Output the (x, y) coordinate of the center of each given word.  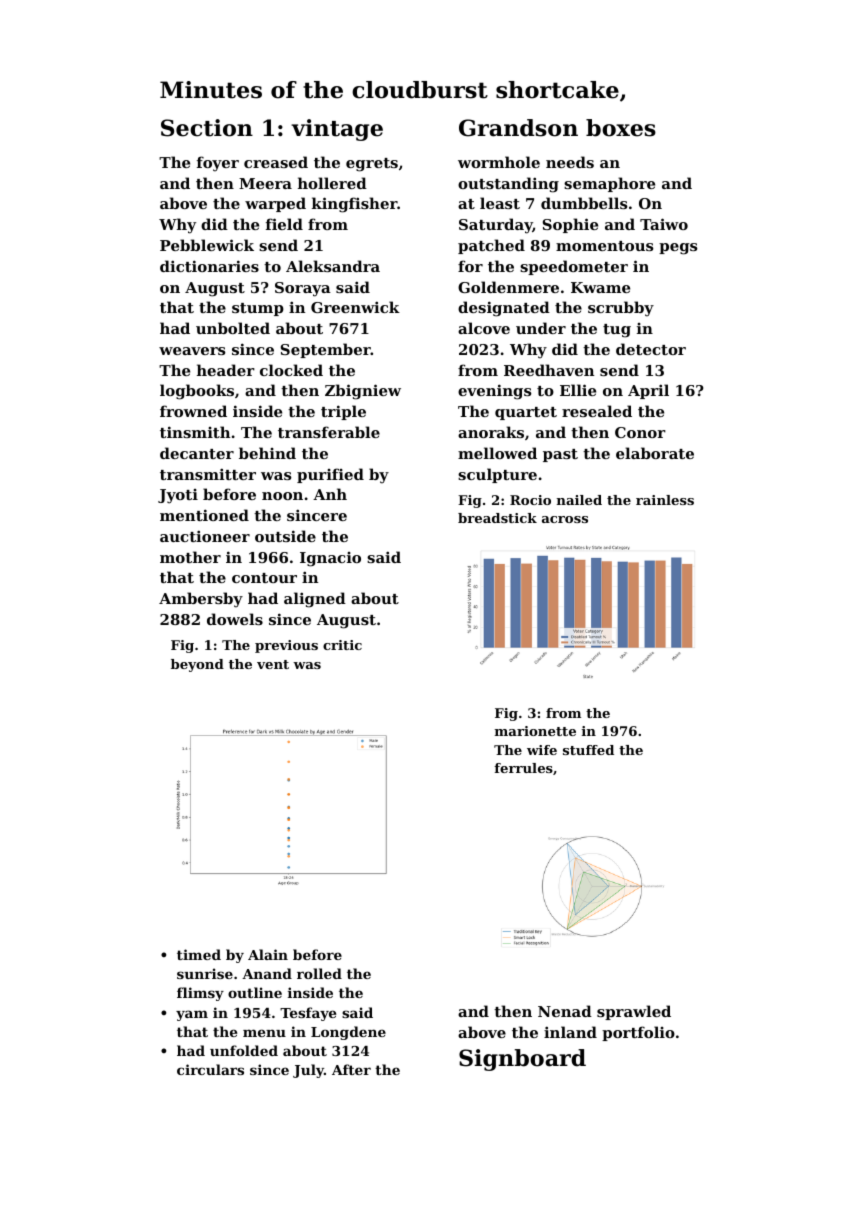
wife (542, 750)
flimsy (200, 994)
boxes (621, 128)
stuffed (588, 750)
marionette (535, 731)
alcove (484, 328)
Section (207, 128)
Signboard (522, 1060)
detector (651, 349)
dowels (235, 619)
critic (342, 645)
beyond (197, 665)
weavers (192, 351)
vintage (337, 130)
